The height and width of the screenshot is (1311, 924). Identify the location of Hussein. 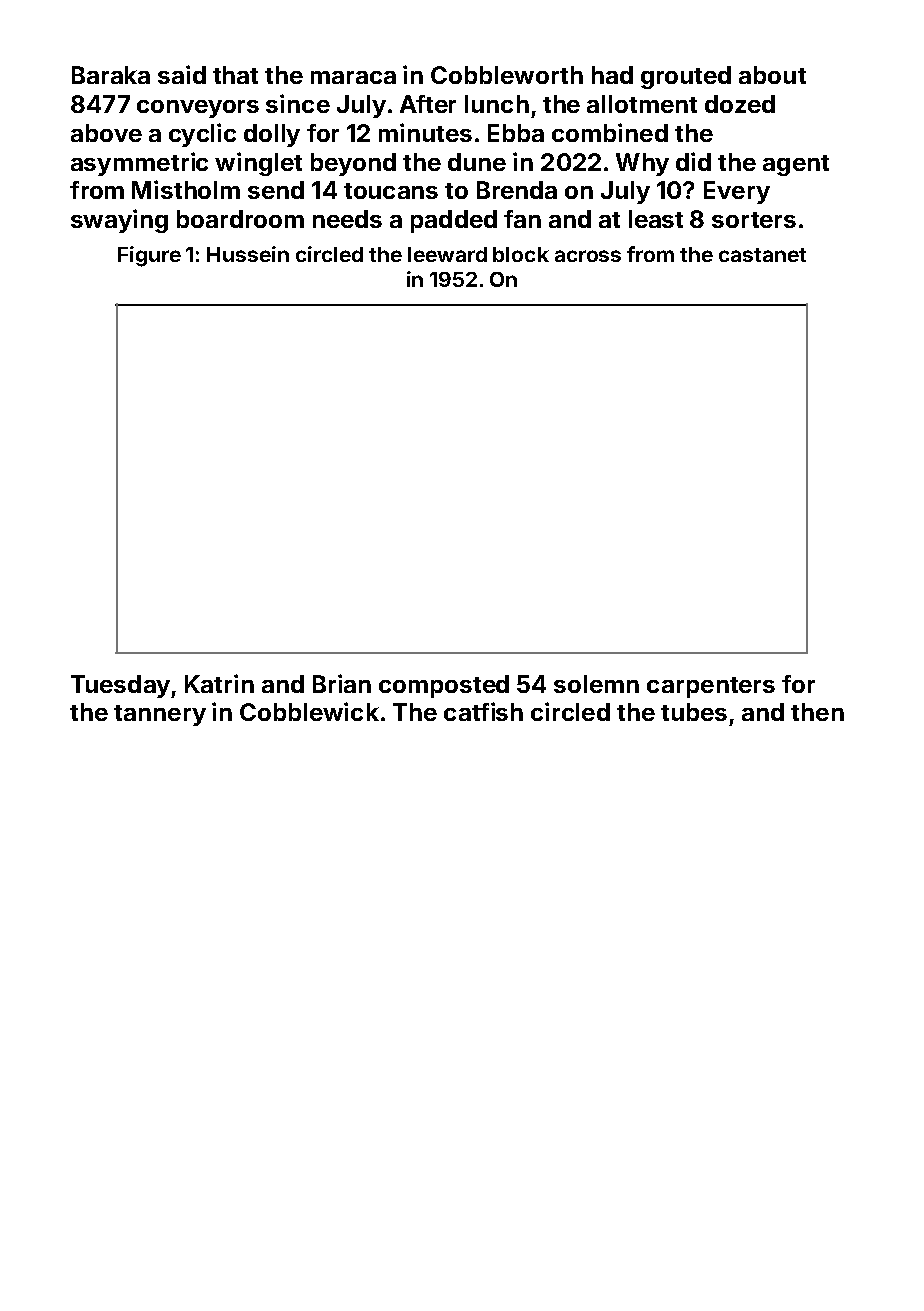
(248, 254).
